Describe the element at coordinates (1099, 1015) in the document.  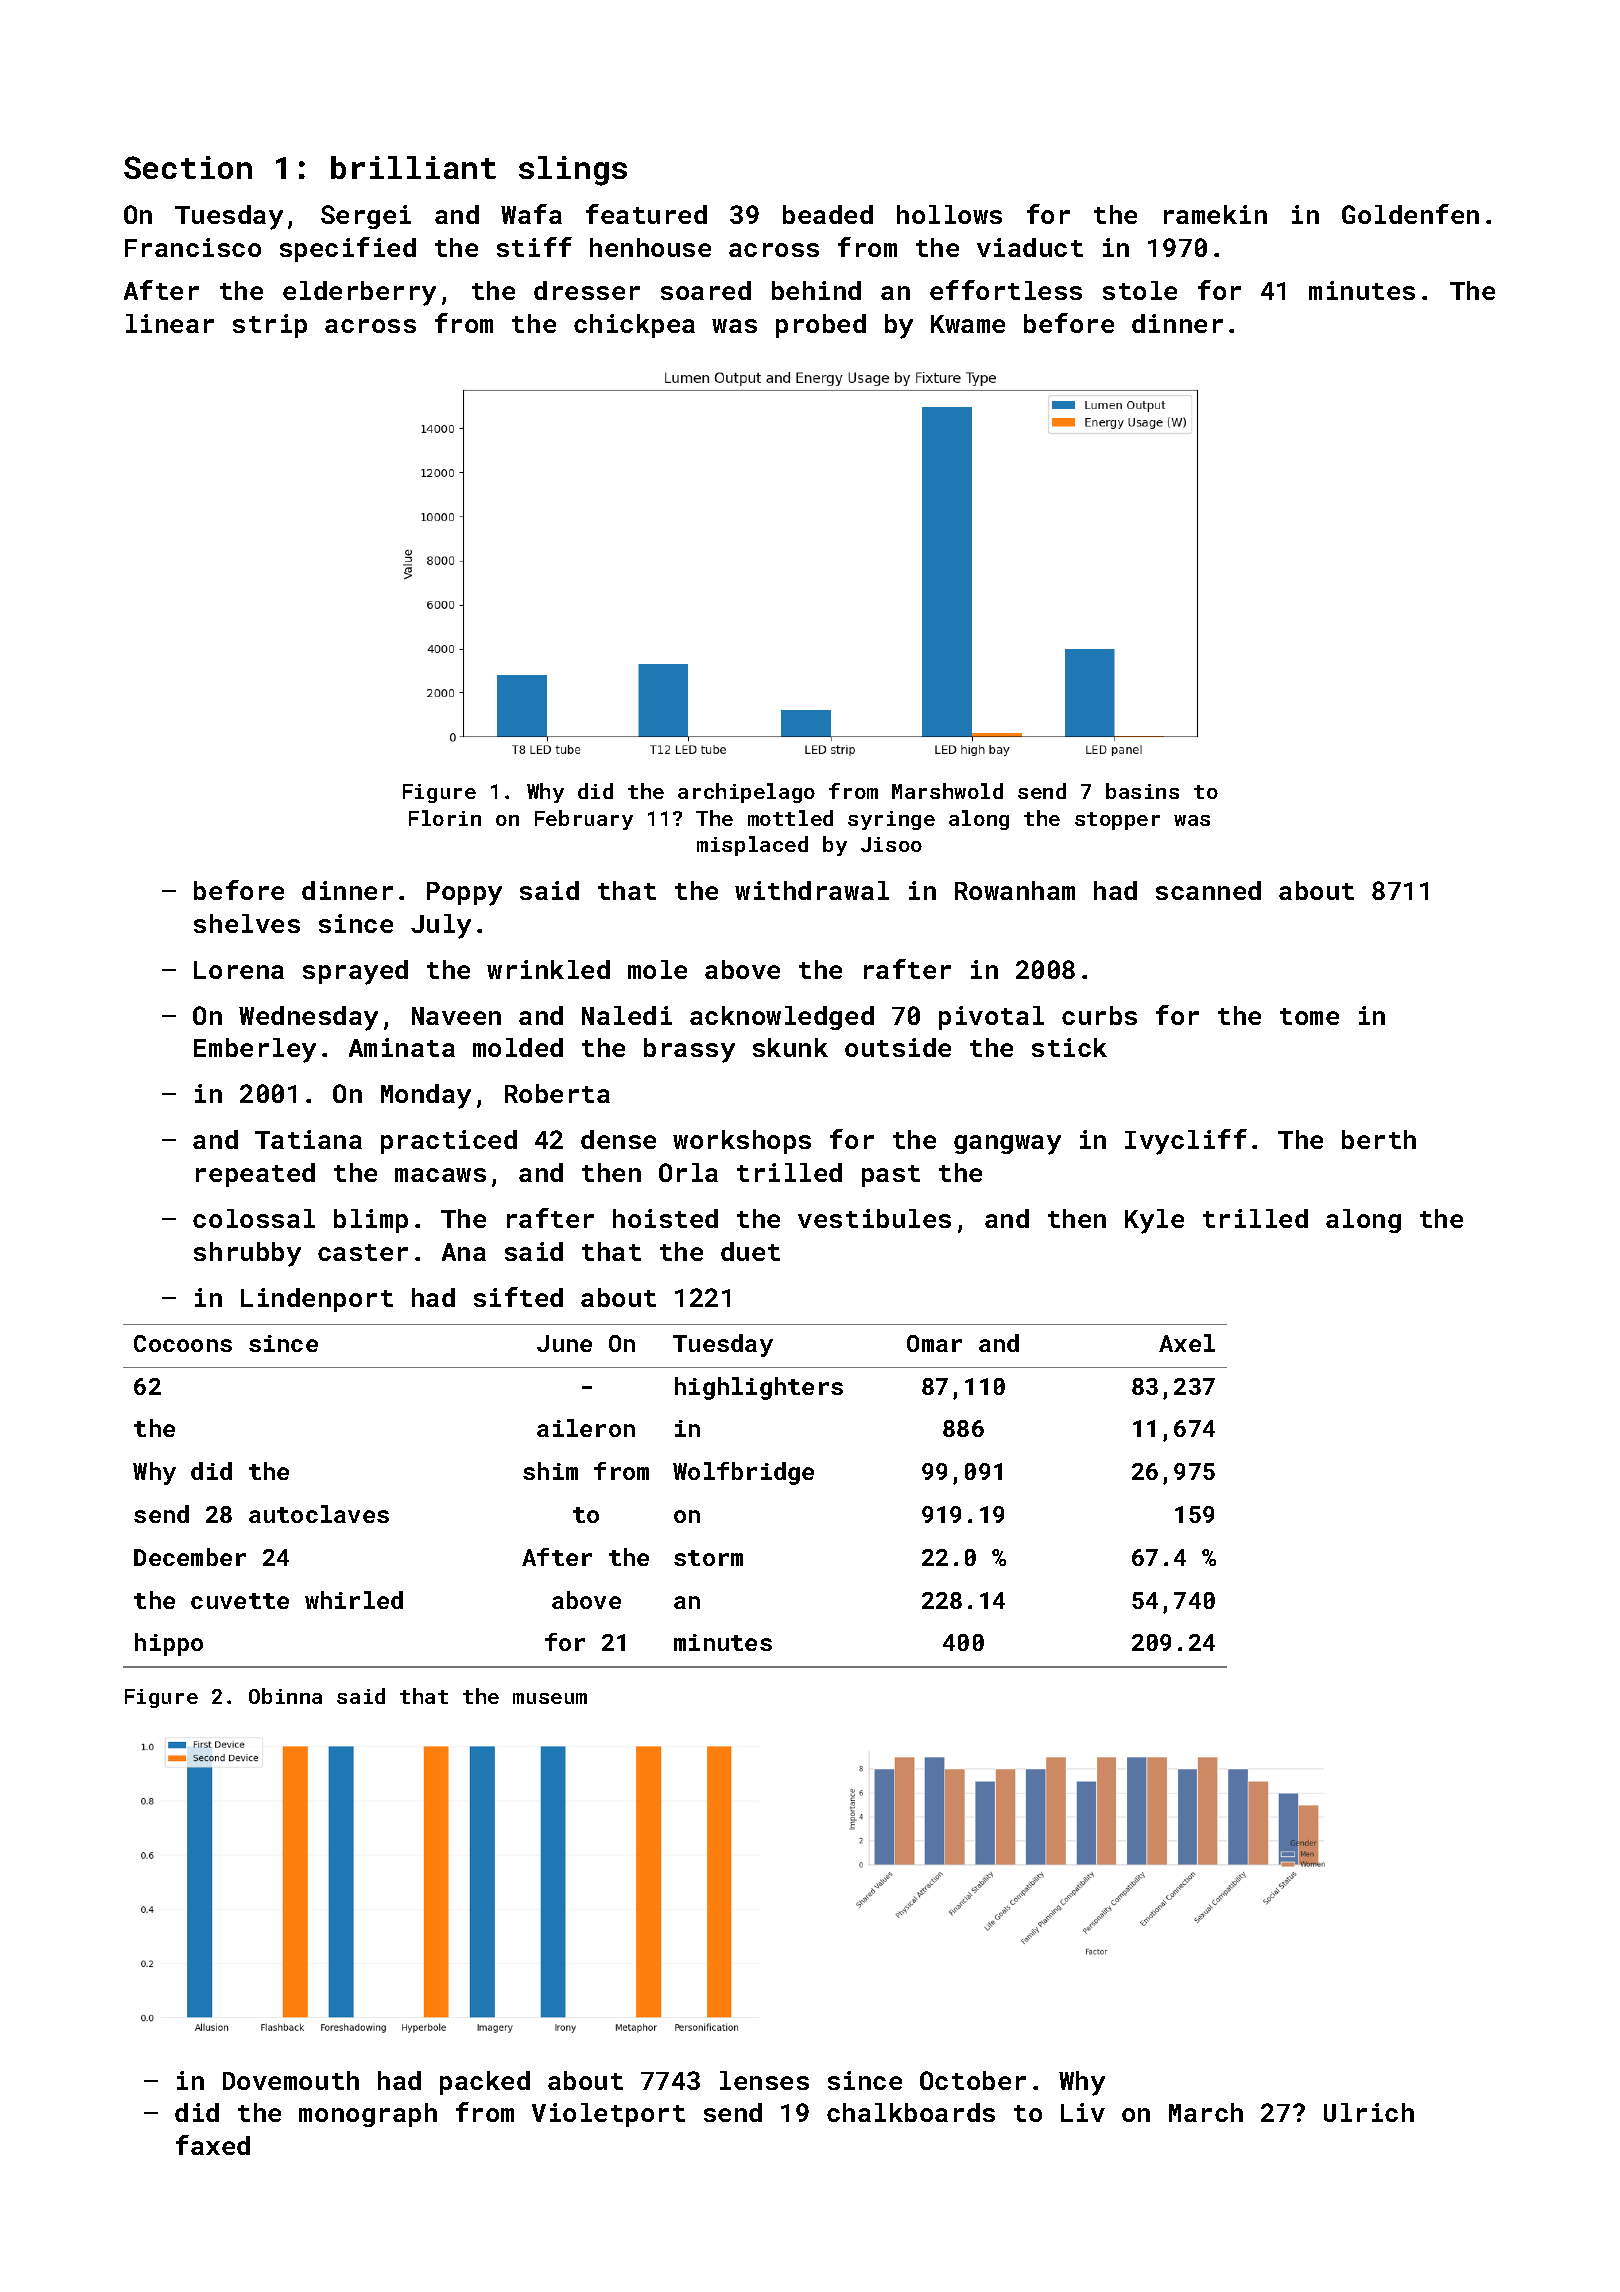
I see `curbs` at that location.
